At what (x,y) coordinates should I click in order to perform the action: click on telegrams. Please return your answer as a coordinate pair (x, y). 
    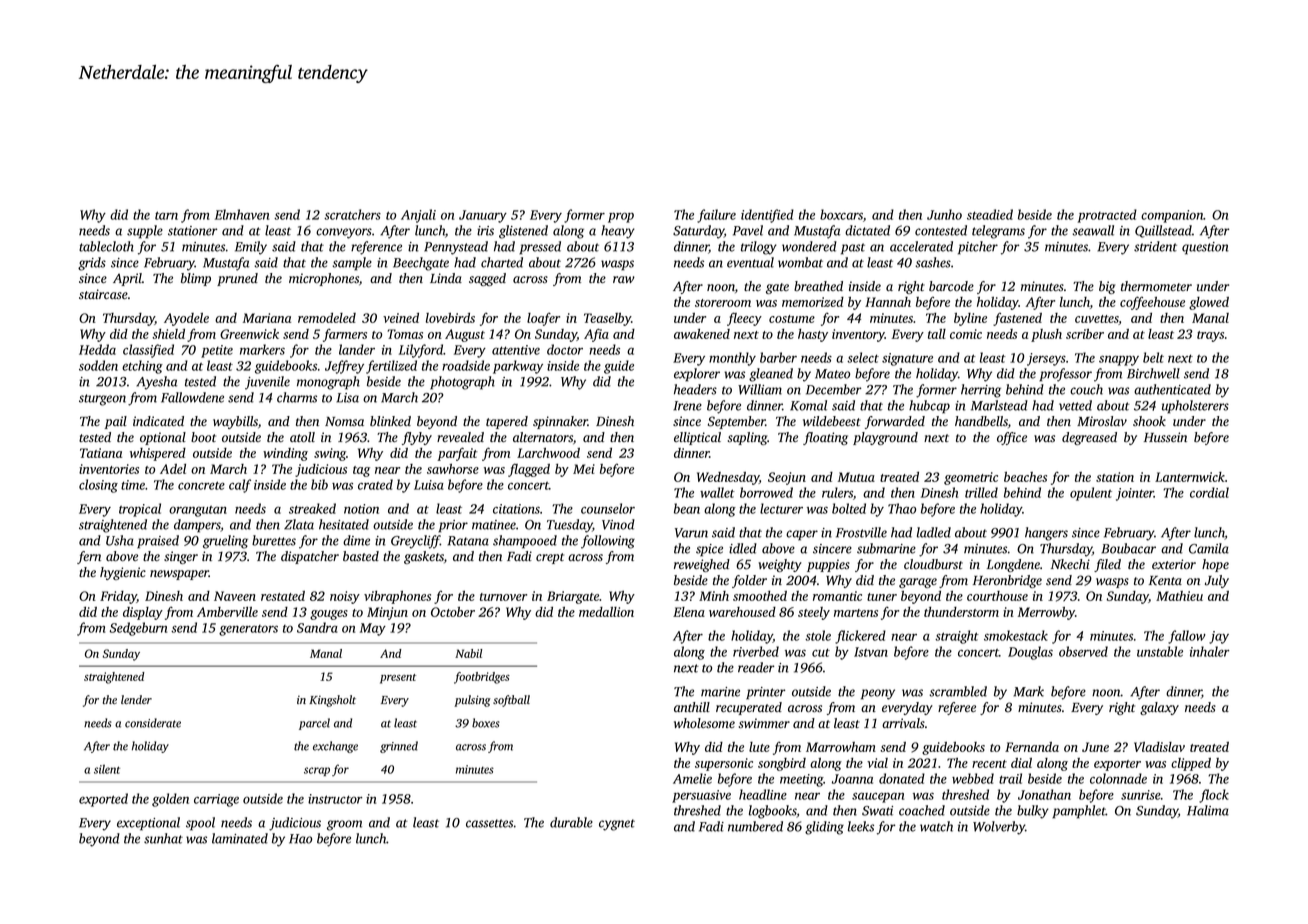
    Looking at the image, I should click on (998, 232).
